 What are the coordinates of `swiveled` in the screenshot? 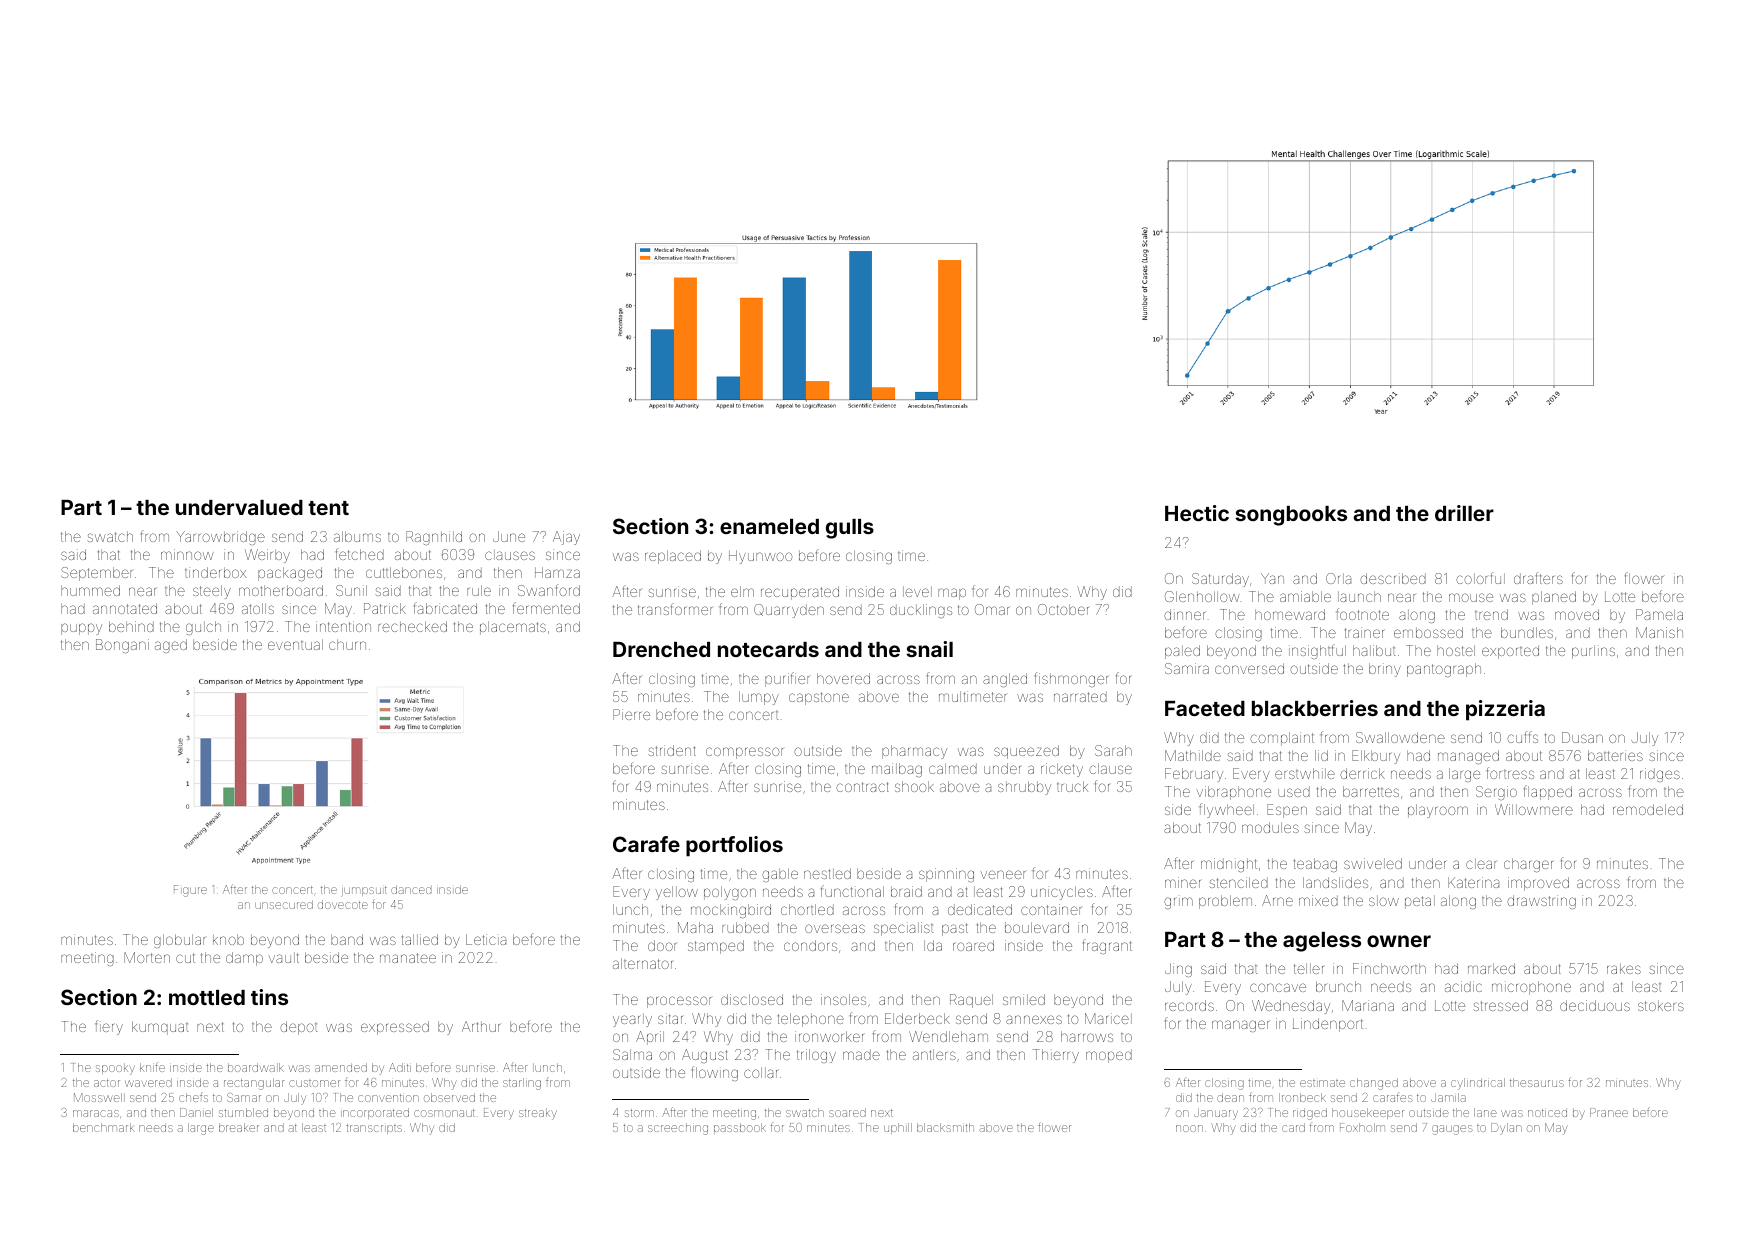 It's located at (1373, 863).
